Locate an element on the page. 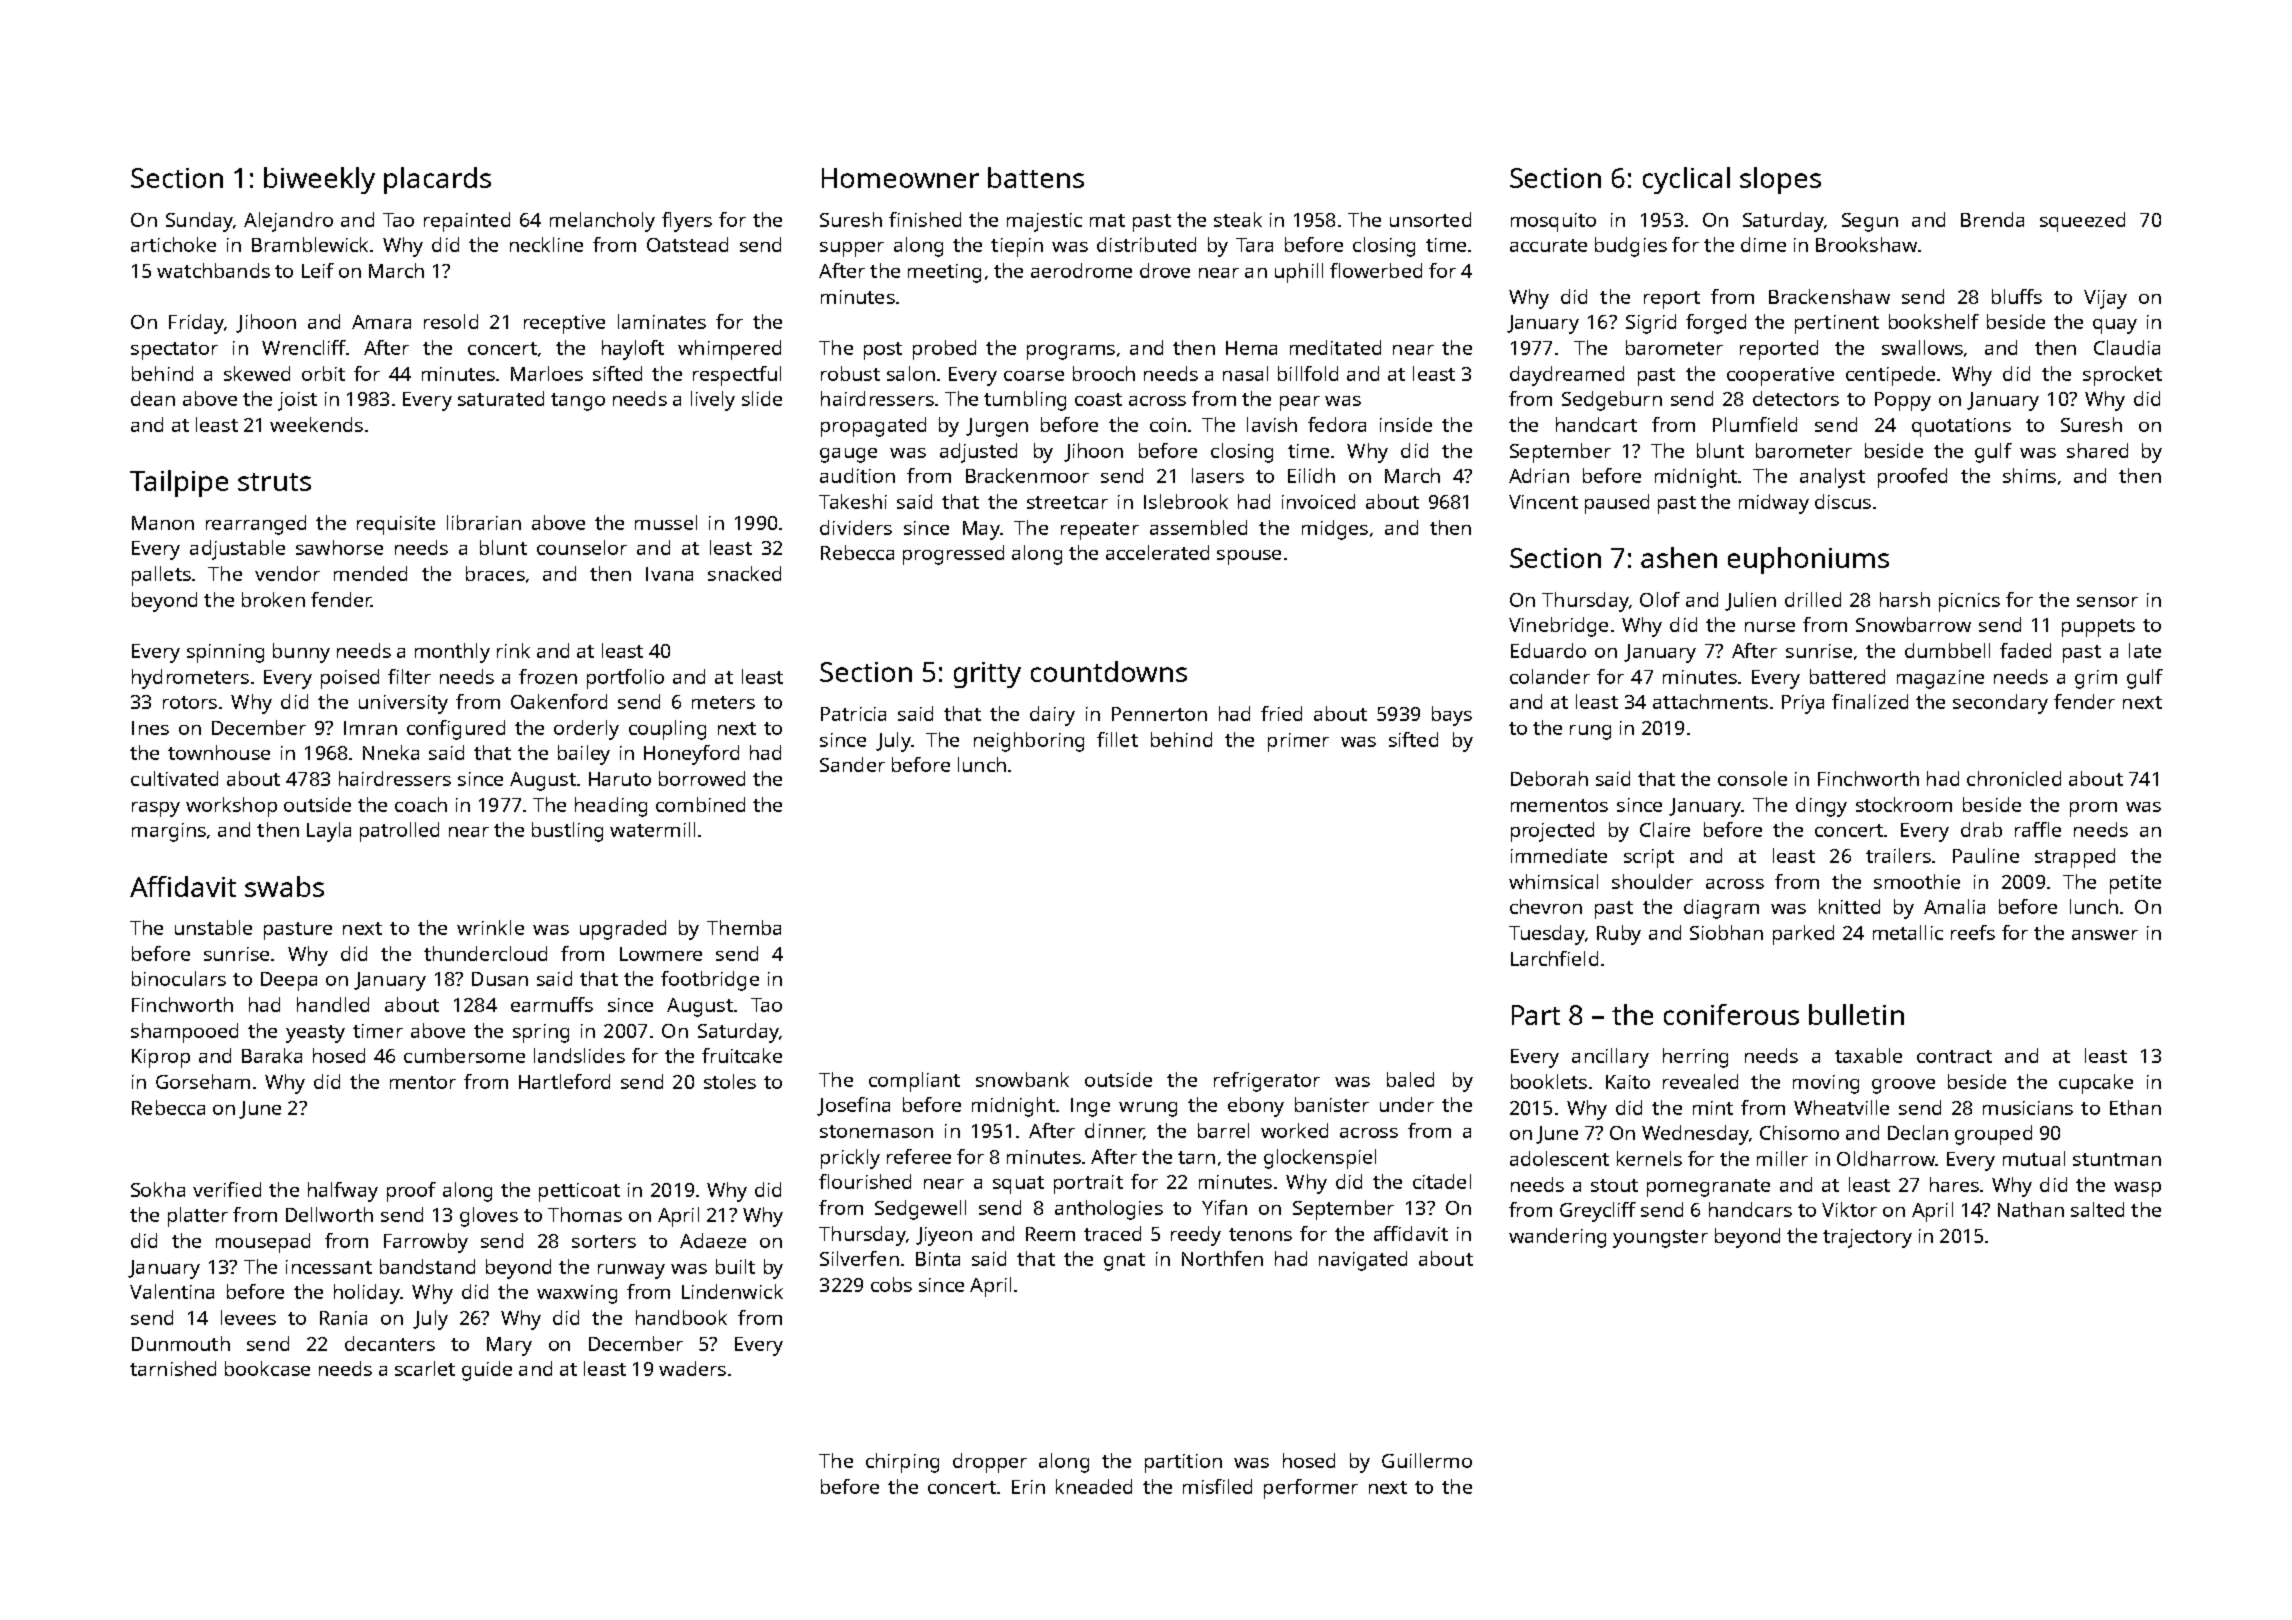 This document has width=2292, height=1620. Honeyford is located at coordinates (691, 755).
